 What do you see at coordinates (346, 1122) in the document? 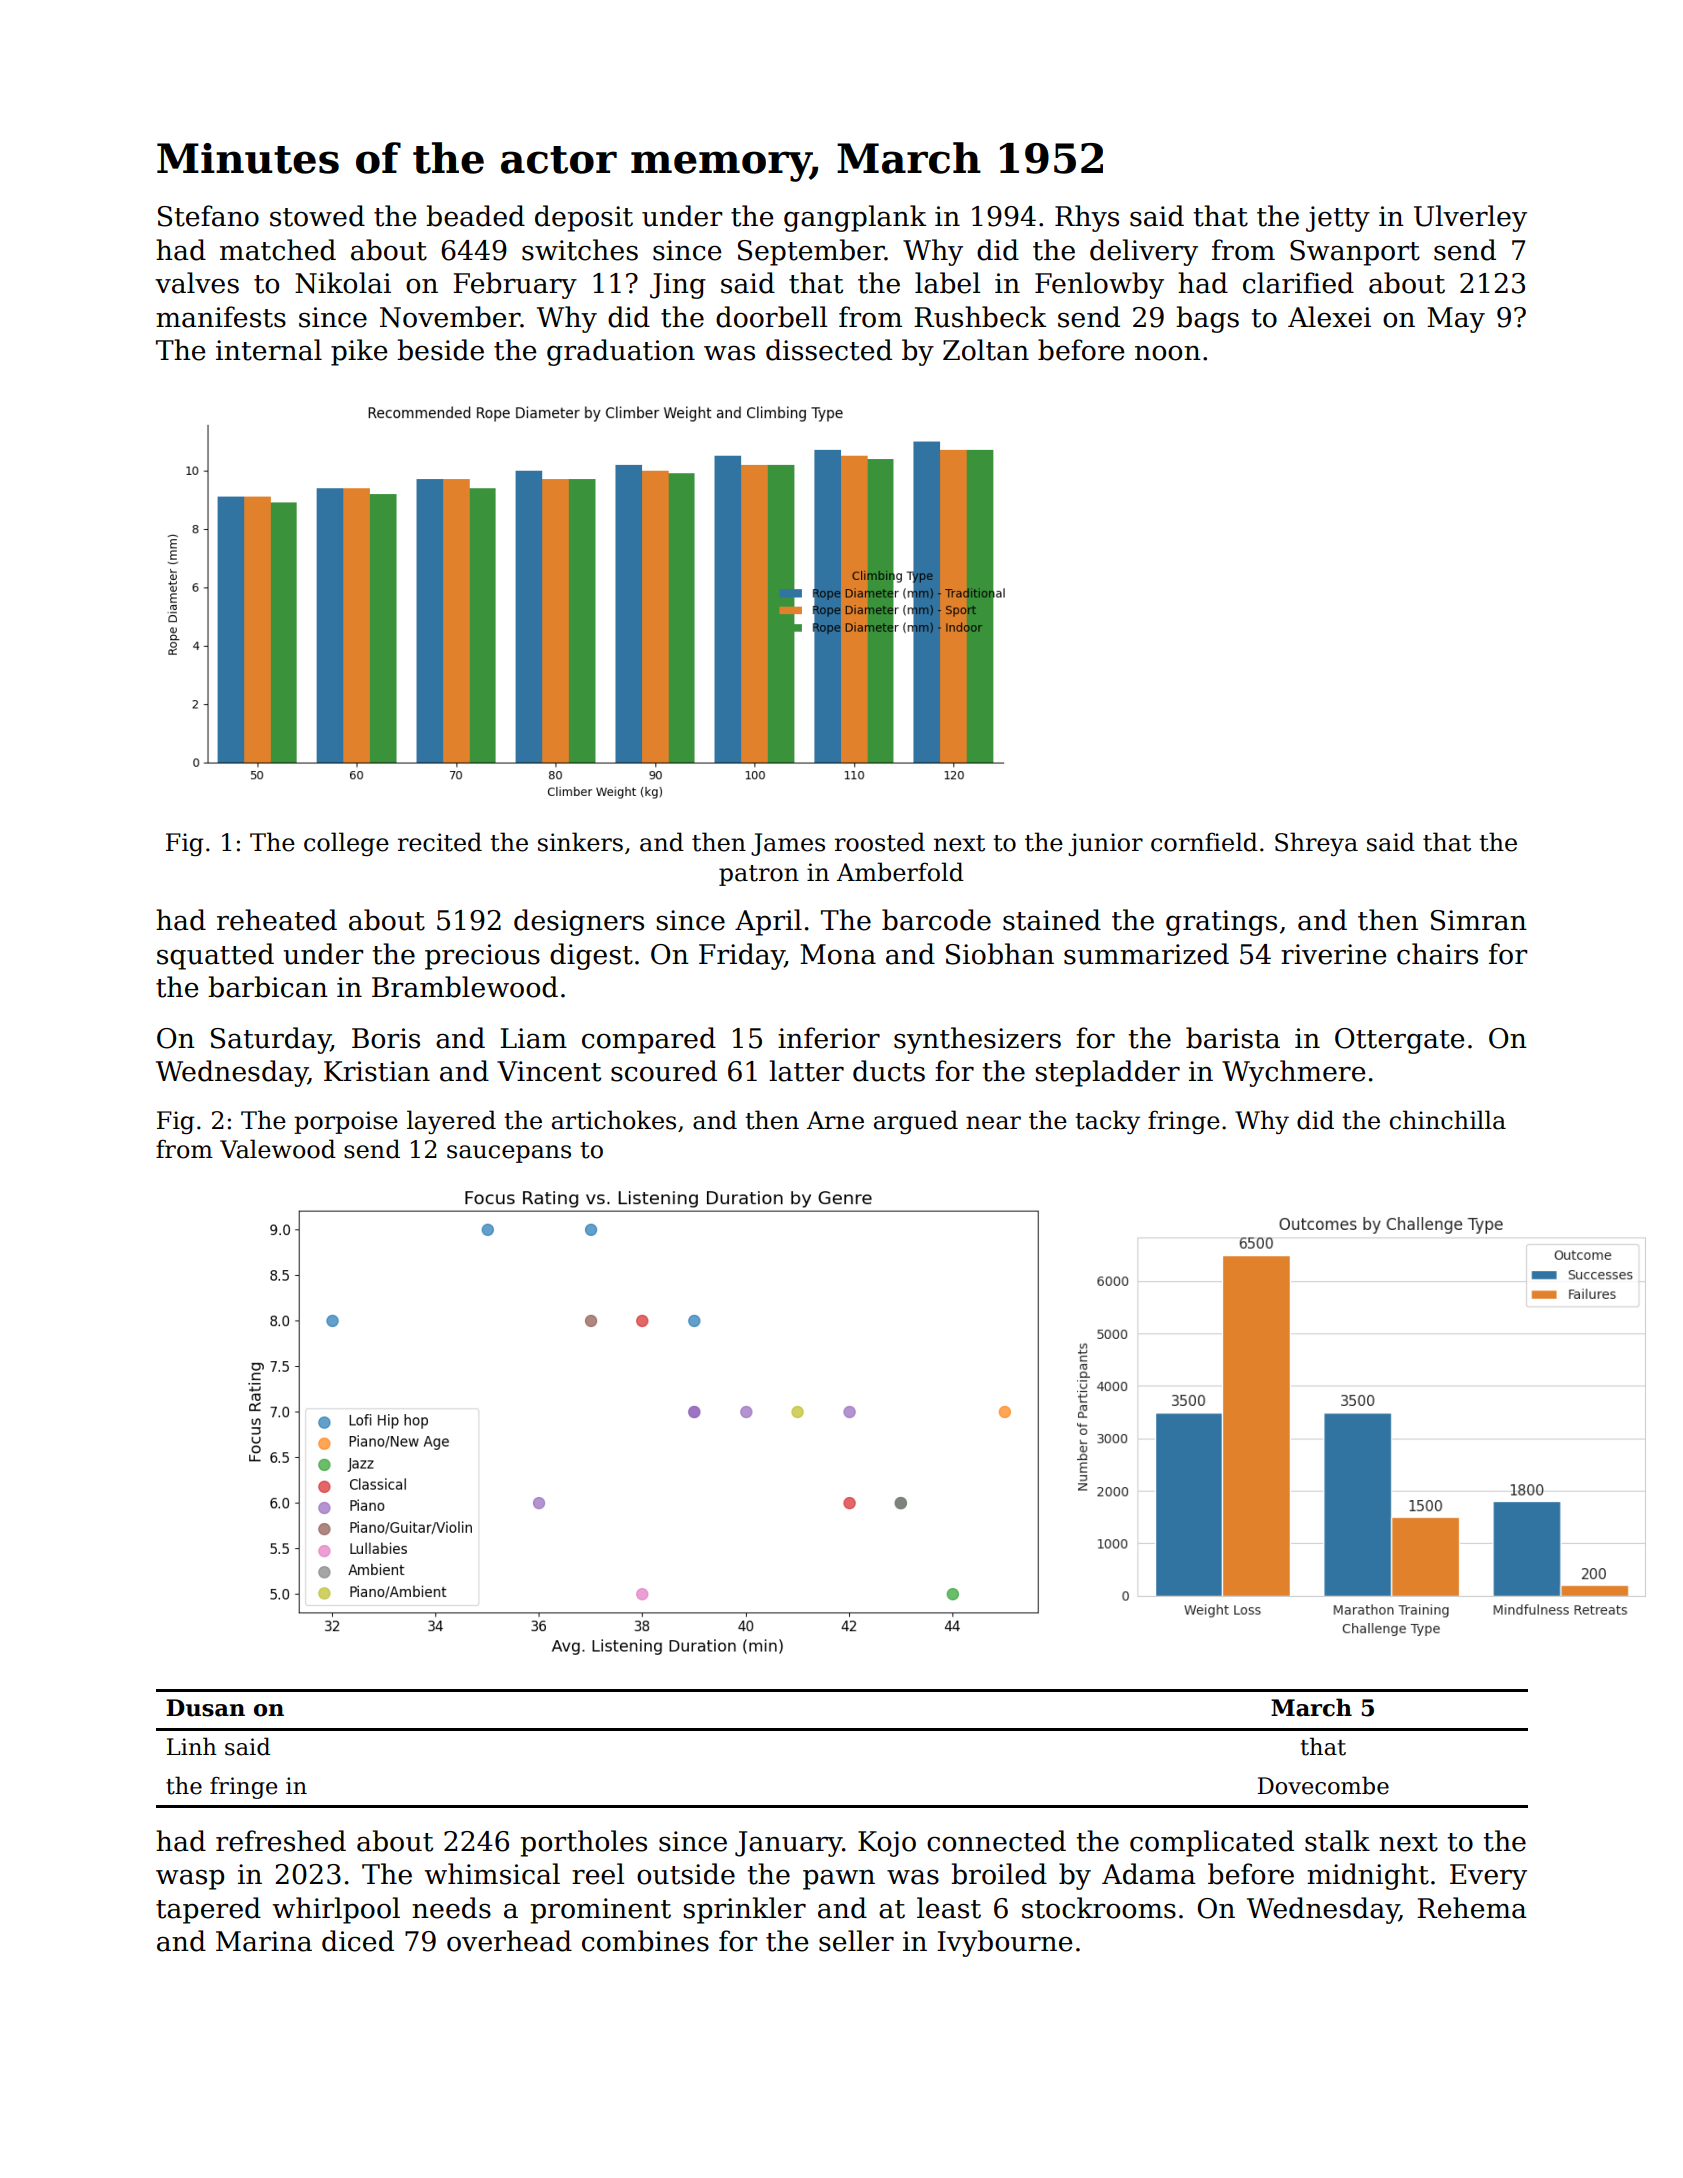
I see `porpoise` at bounding box center [346, 1122].
